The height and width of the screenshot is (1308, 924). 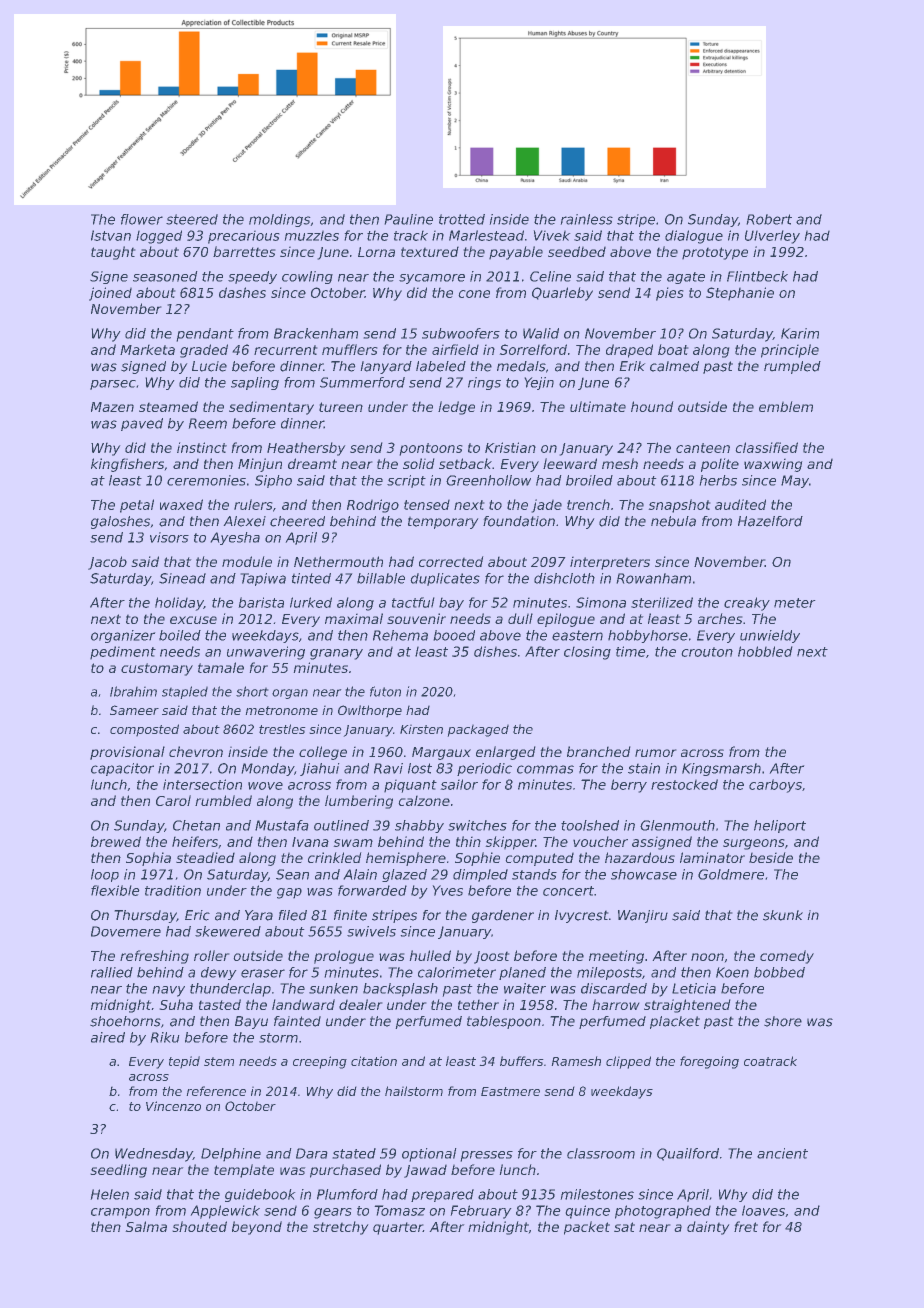 What do you see at coordinates (800, 333) in the screenshot?
I see `Karim` at bounding box center [800, 333].
